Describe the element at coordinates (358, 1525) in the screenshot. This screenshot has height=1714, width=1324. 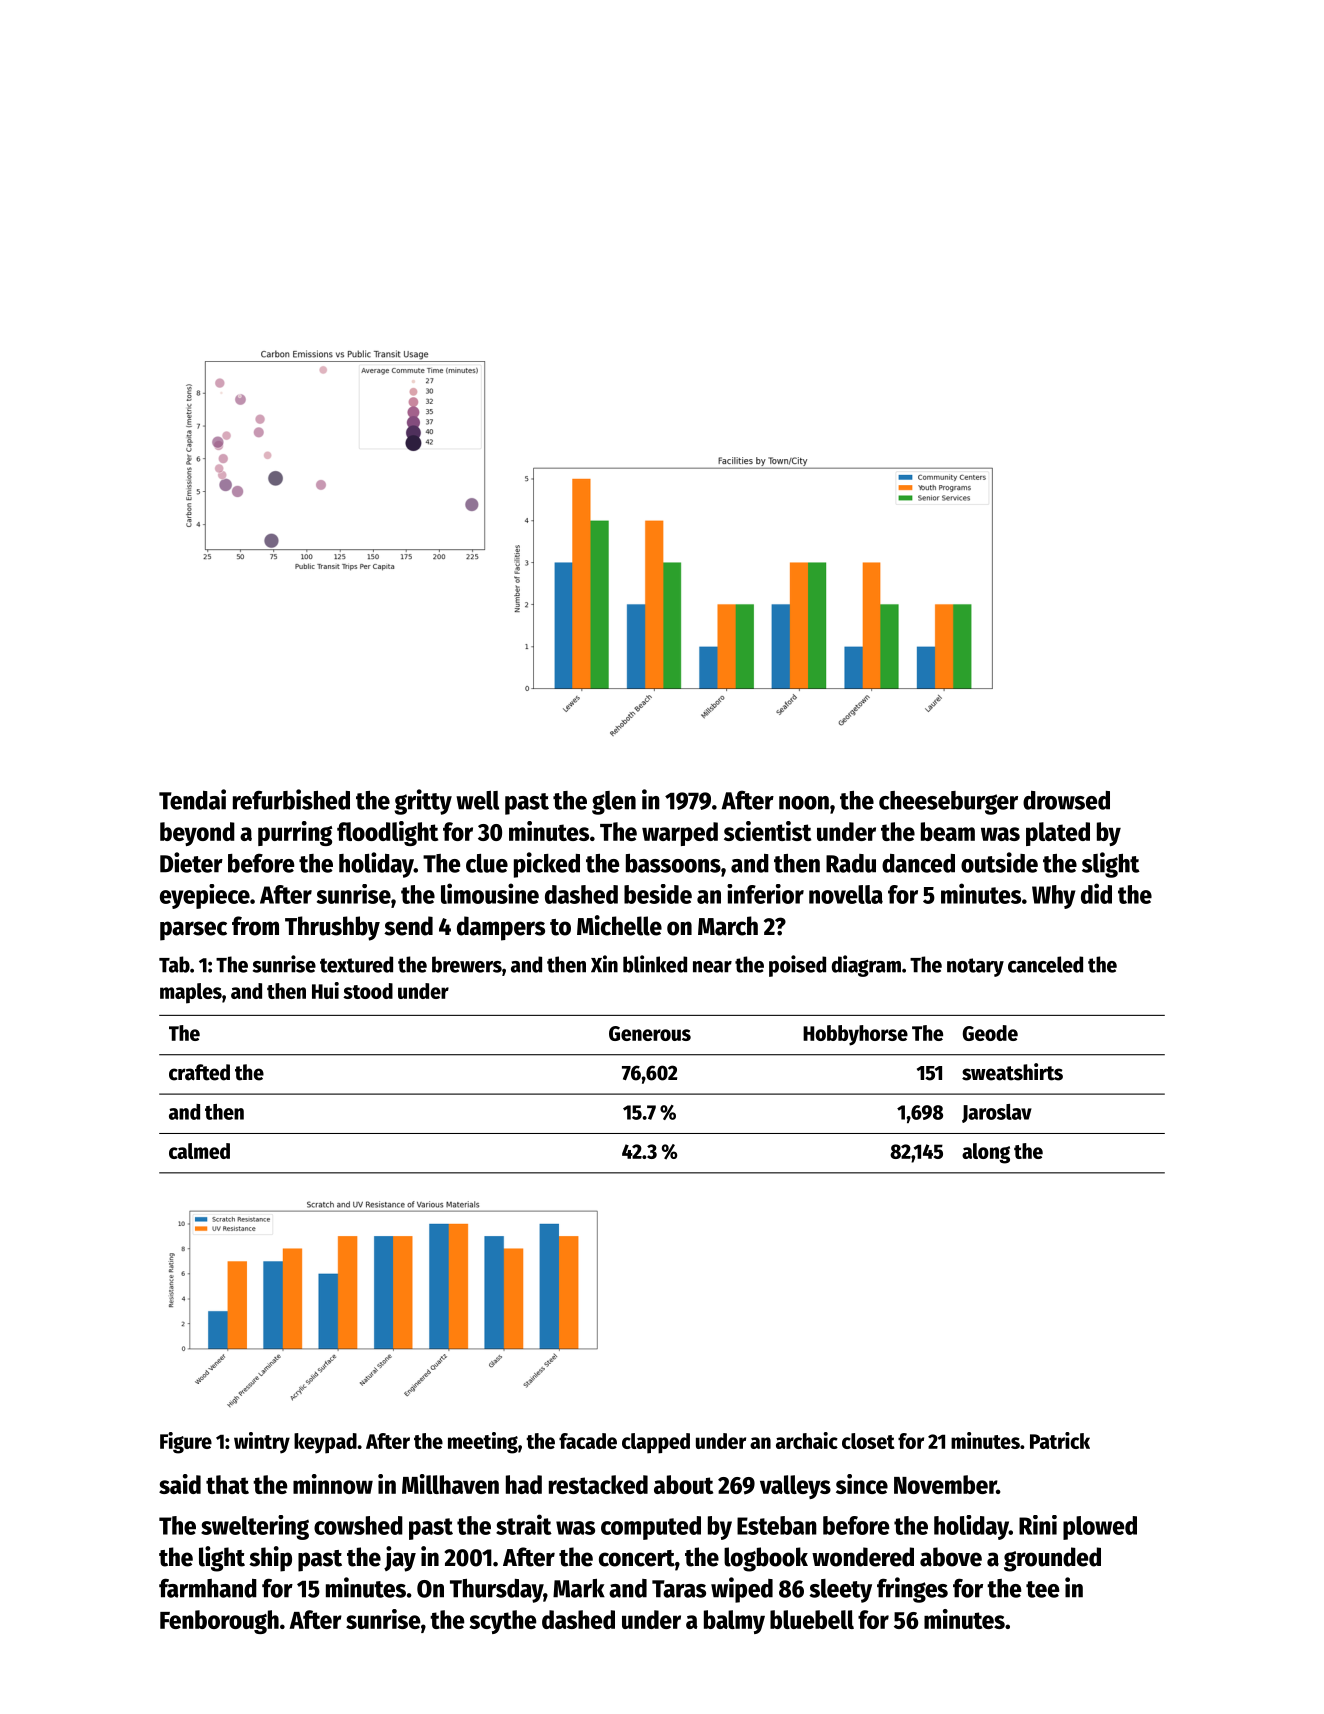
I see `cowshed` at that location.
